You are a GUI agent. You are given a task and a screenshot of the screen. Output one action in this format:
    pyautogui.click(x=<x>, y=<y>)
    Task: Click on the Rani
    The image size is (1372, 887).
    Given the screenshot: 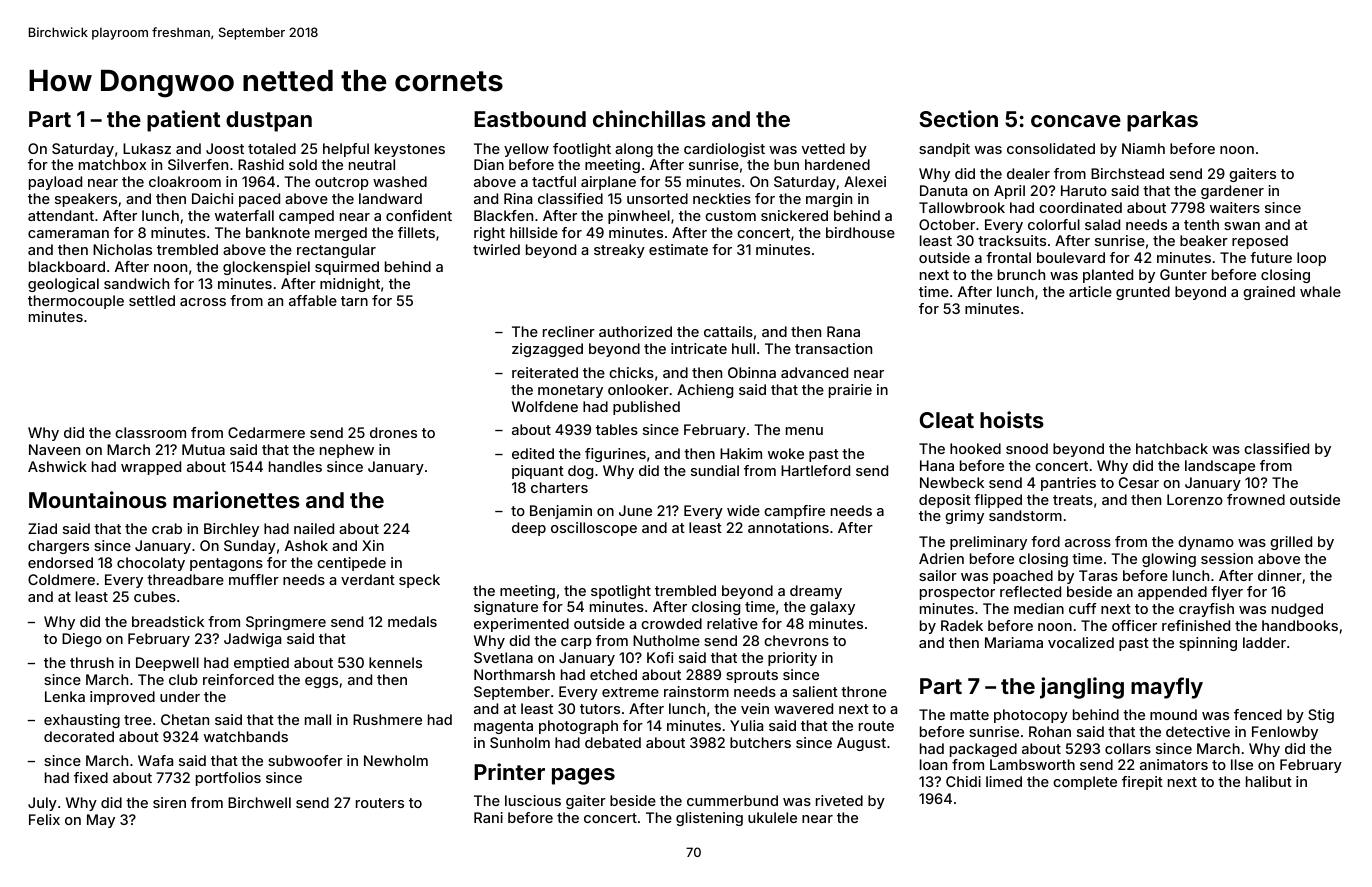 What is the action you would take?
    pyautogui.click(x=488, y=817)
